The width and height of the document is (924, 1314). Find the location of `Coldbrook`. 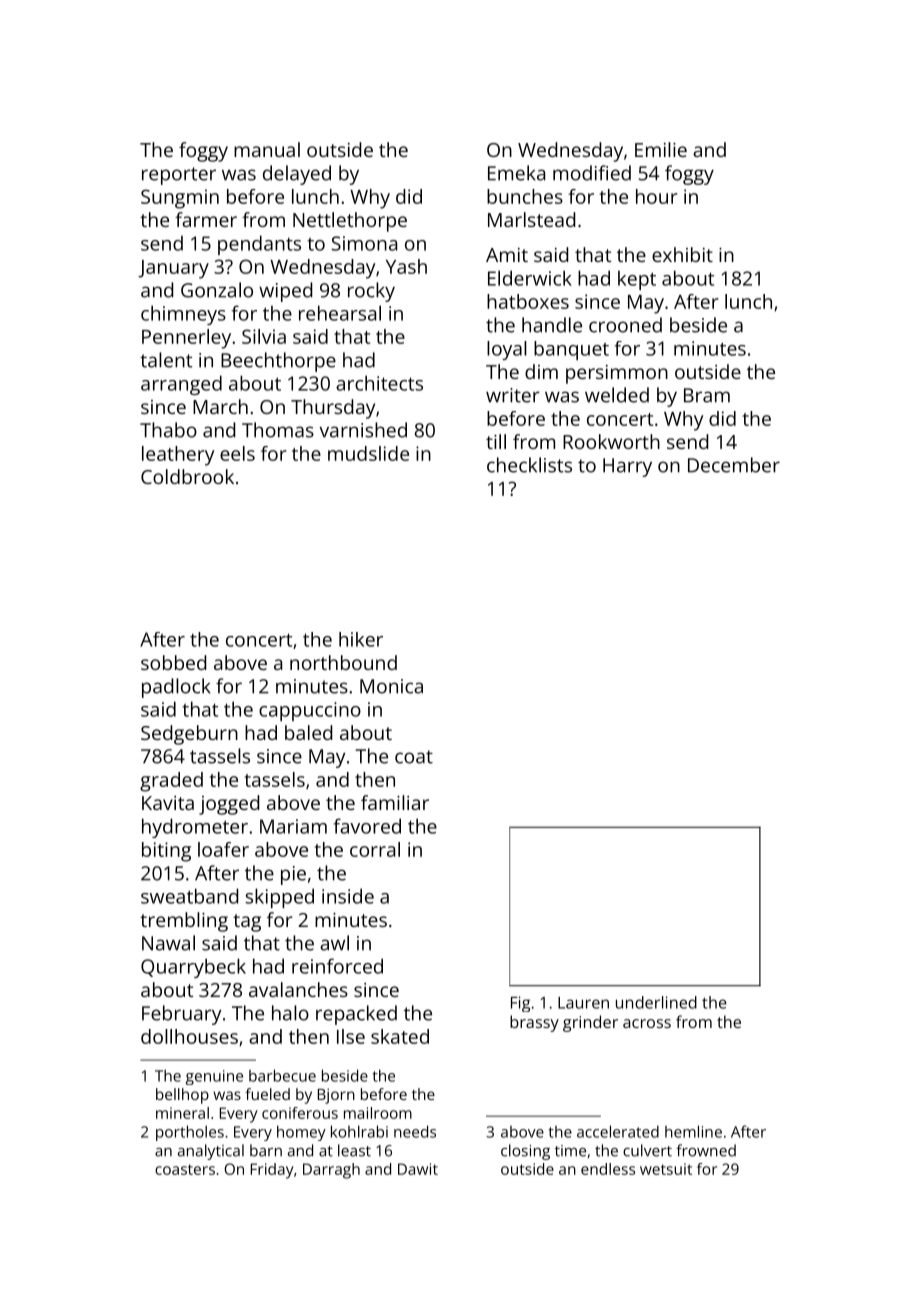

Coldbrook is located at coordinates (187, 476).
